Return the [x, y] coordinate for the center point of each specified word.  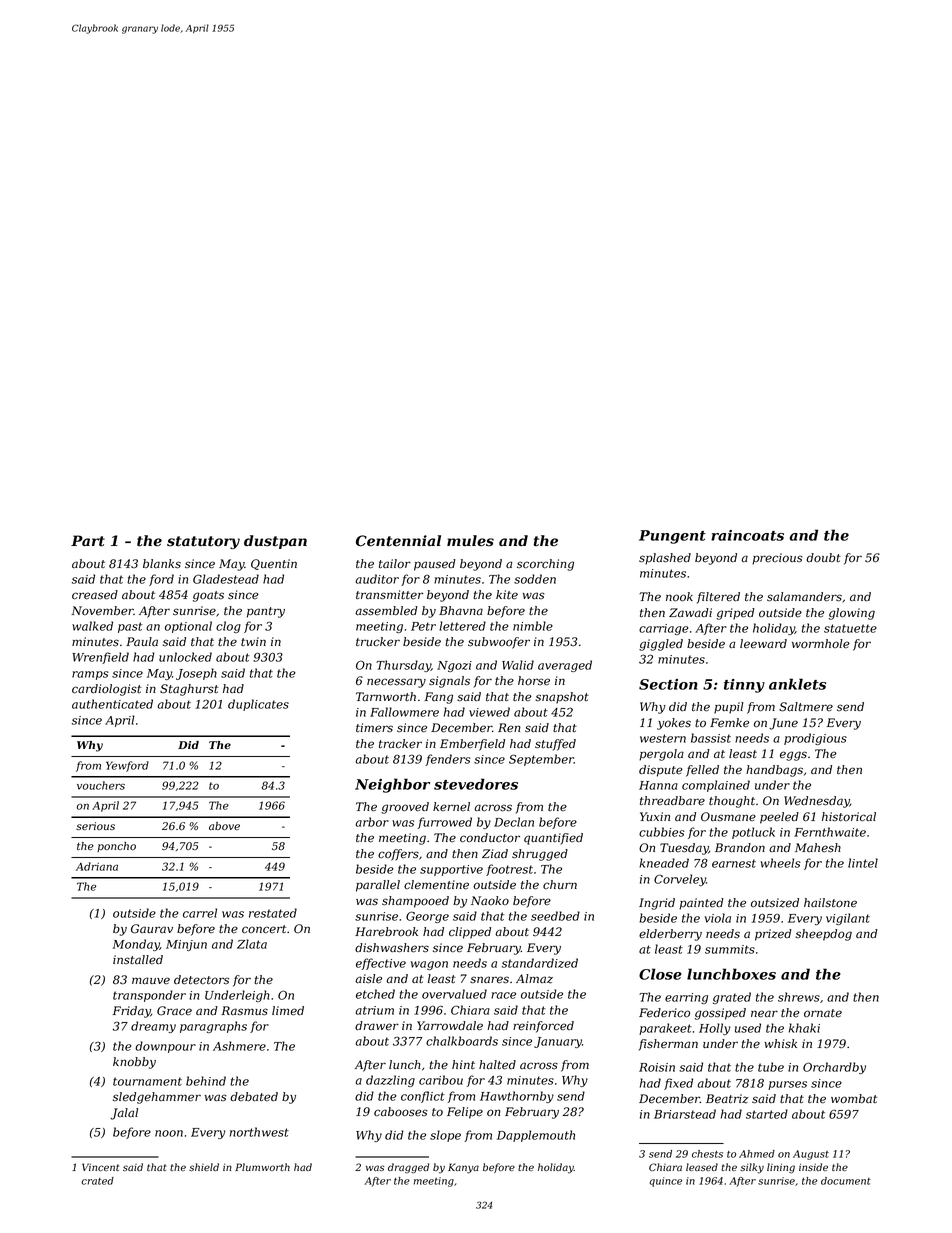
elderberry [670, 935]
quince [666, 1182]
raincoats [747, 535]
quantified [553, 839]
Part [88, 541]
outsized [775, 903]
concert [264, 929]
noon [169, 1133]
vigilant [848, 919]
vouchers [101, 785]
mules [470, 541]
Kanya [463, 1168]
